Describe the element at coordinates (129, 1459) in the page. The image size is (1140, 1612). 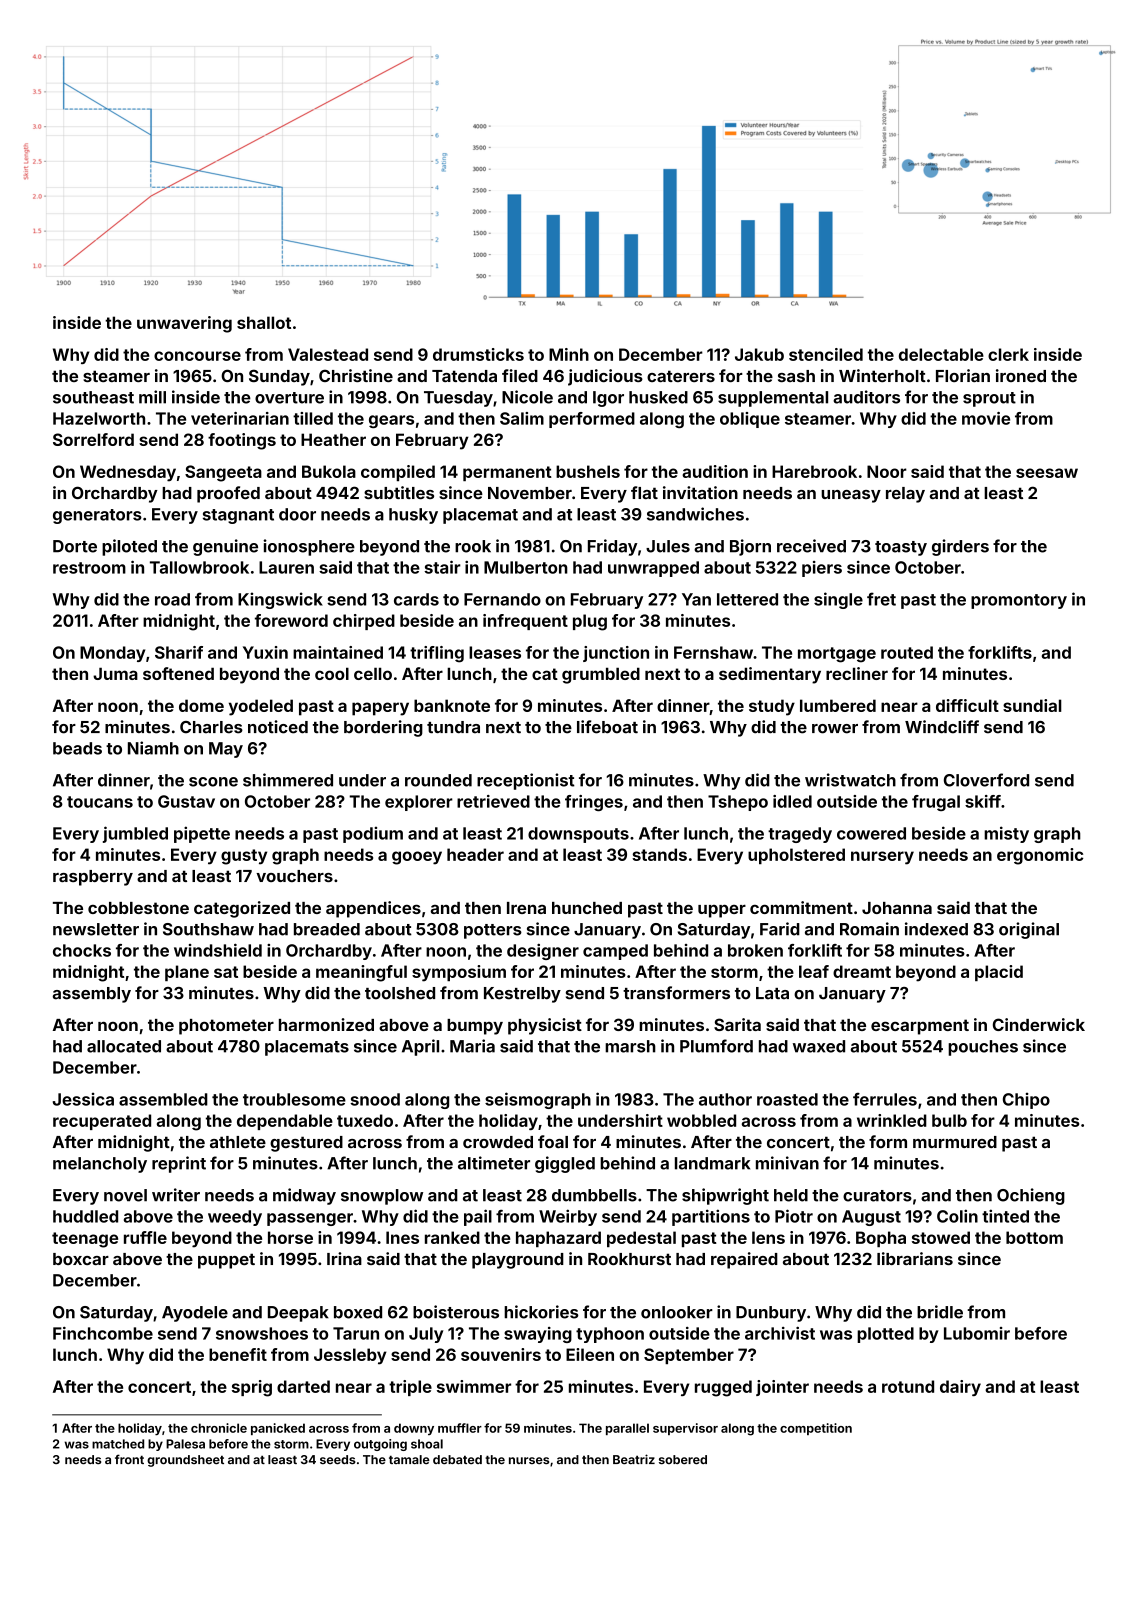
I see `front` at that location.
